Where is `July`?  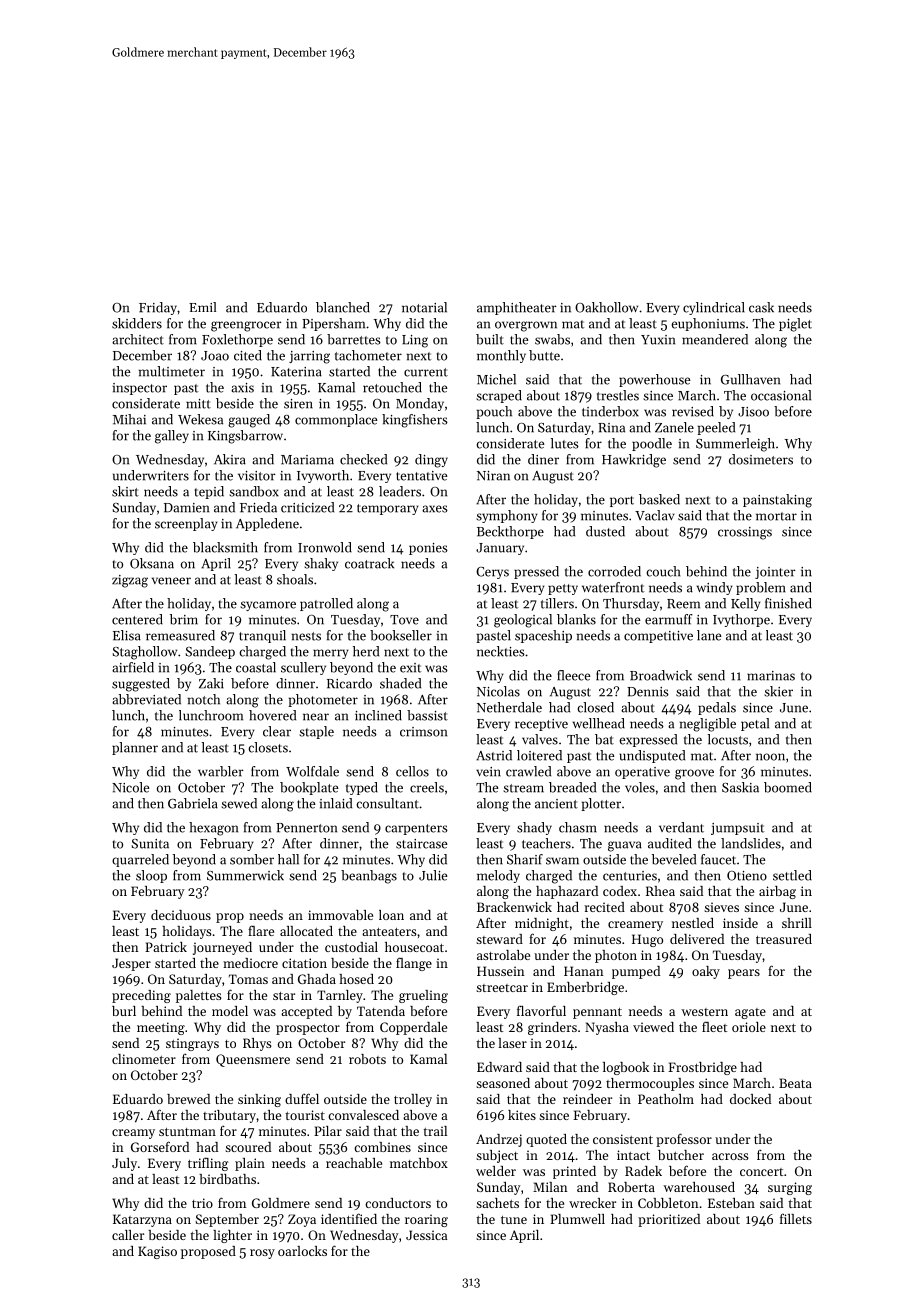
July is located at coordinates (124, 1164).
